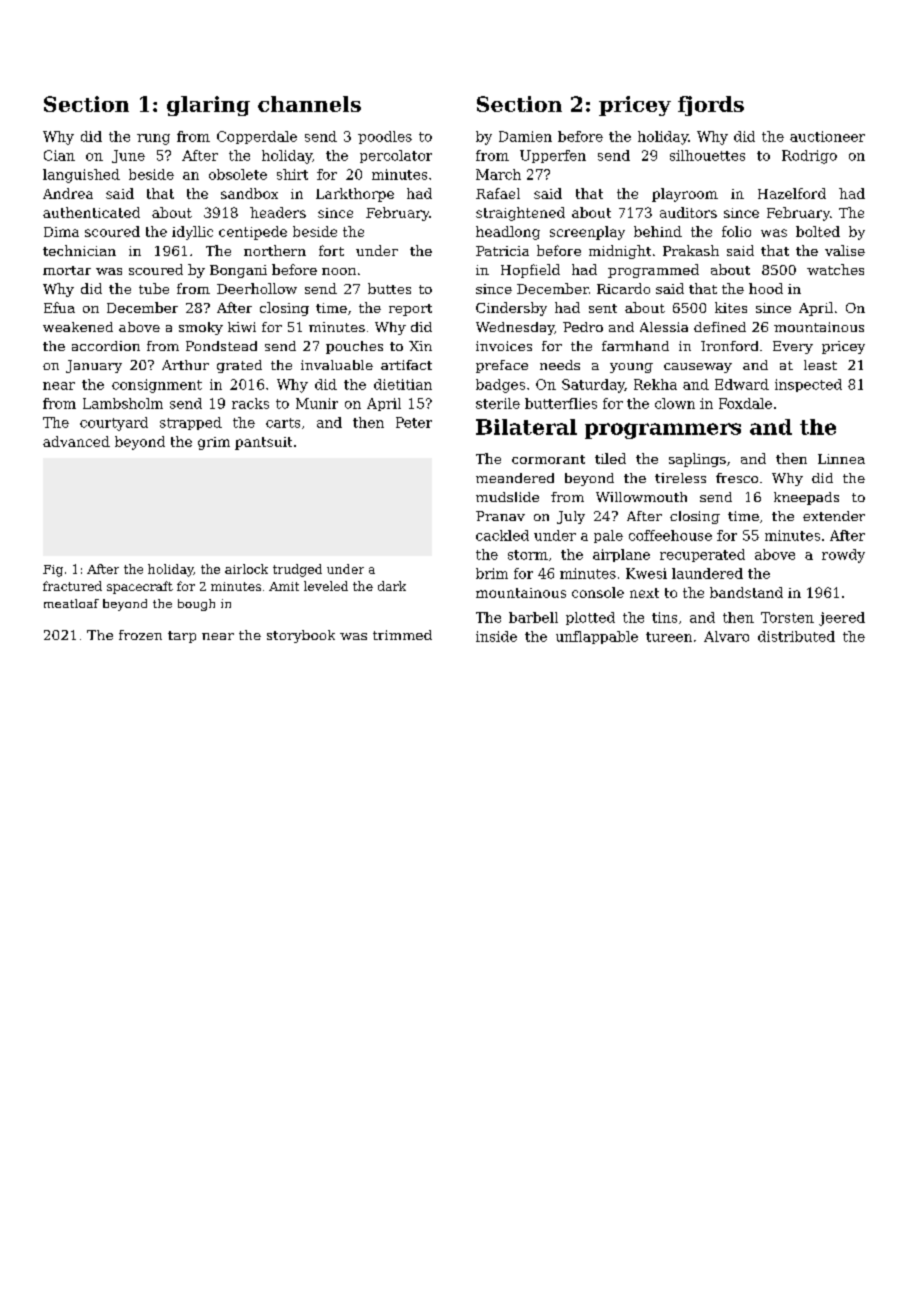 Image resolution: width=908 pixels, height=1316 pixels. I want to click on accordion, so click(106, 346).
